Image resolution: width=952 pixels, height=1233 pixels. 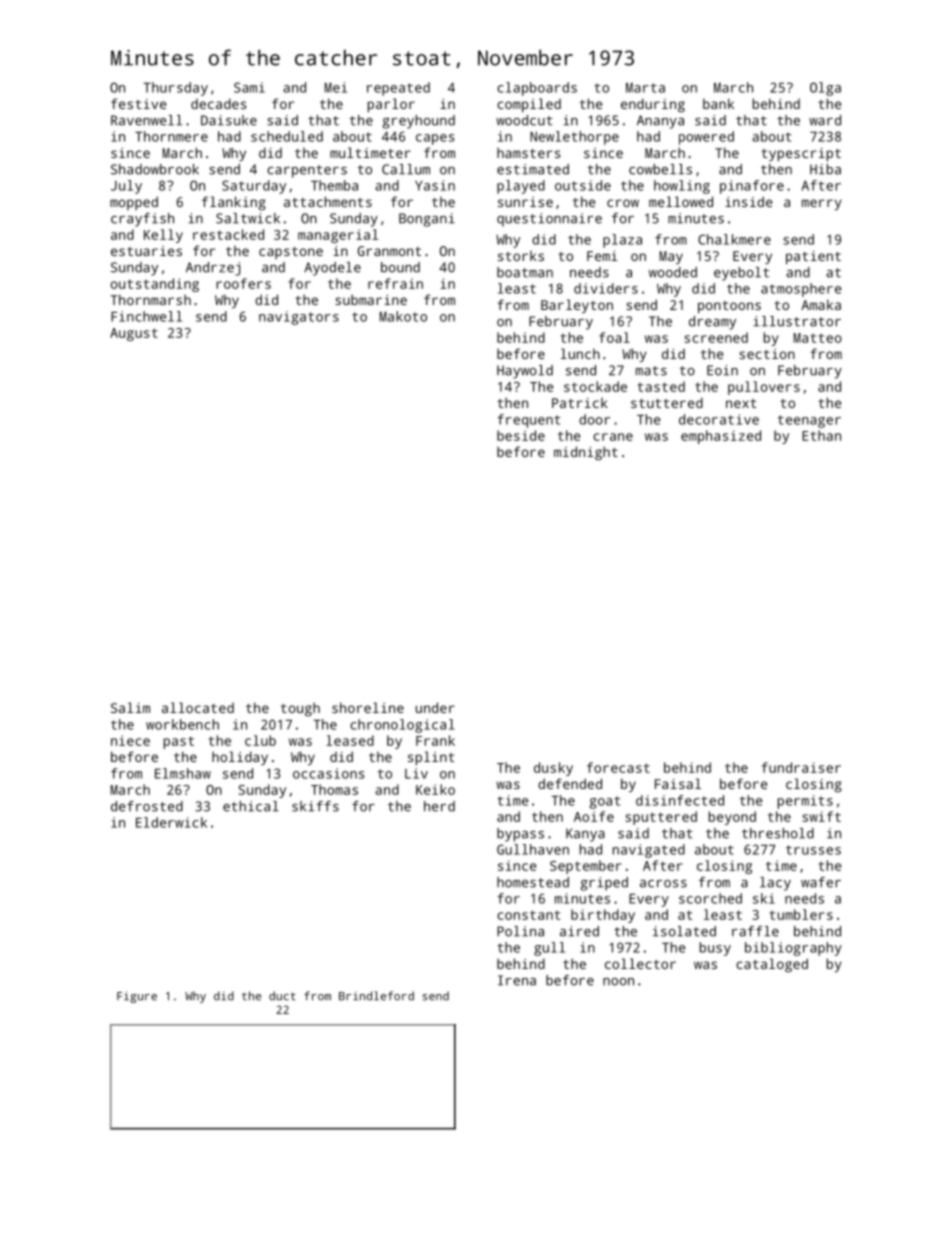 I want to click on next, so click(x=741, y=403).
